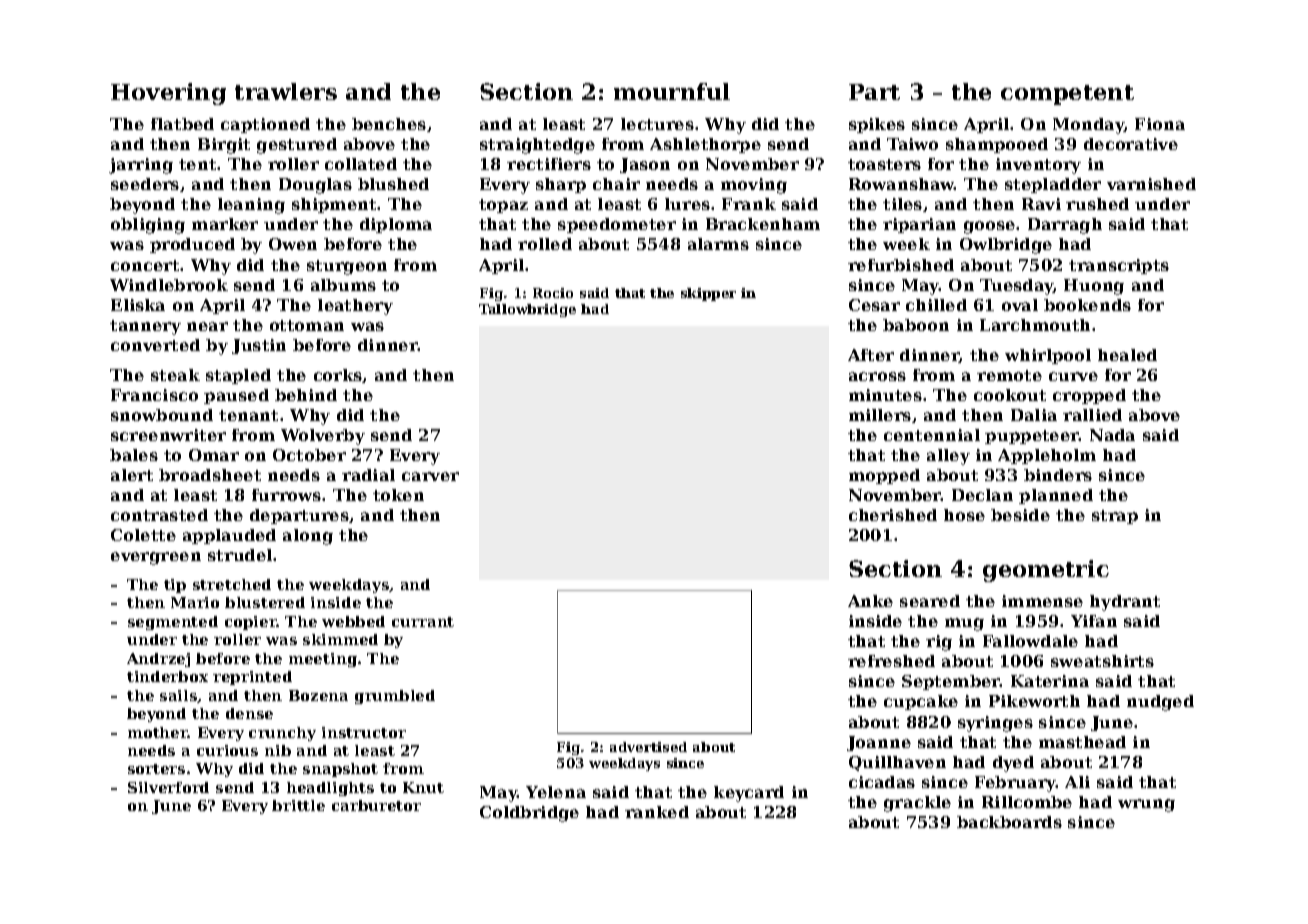 The height and width of the screenshot is (924, 1308). Describe the element at coordinates (1020, 515) in the screenshot. I see `beside` at that location.
